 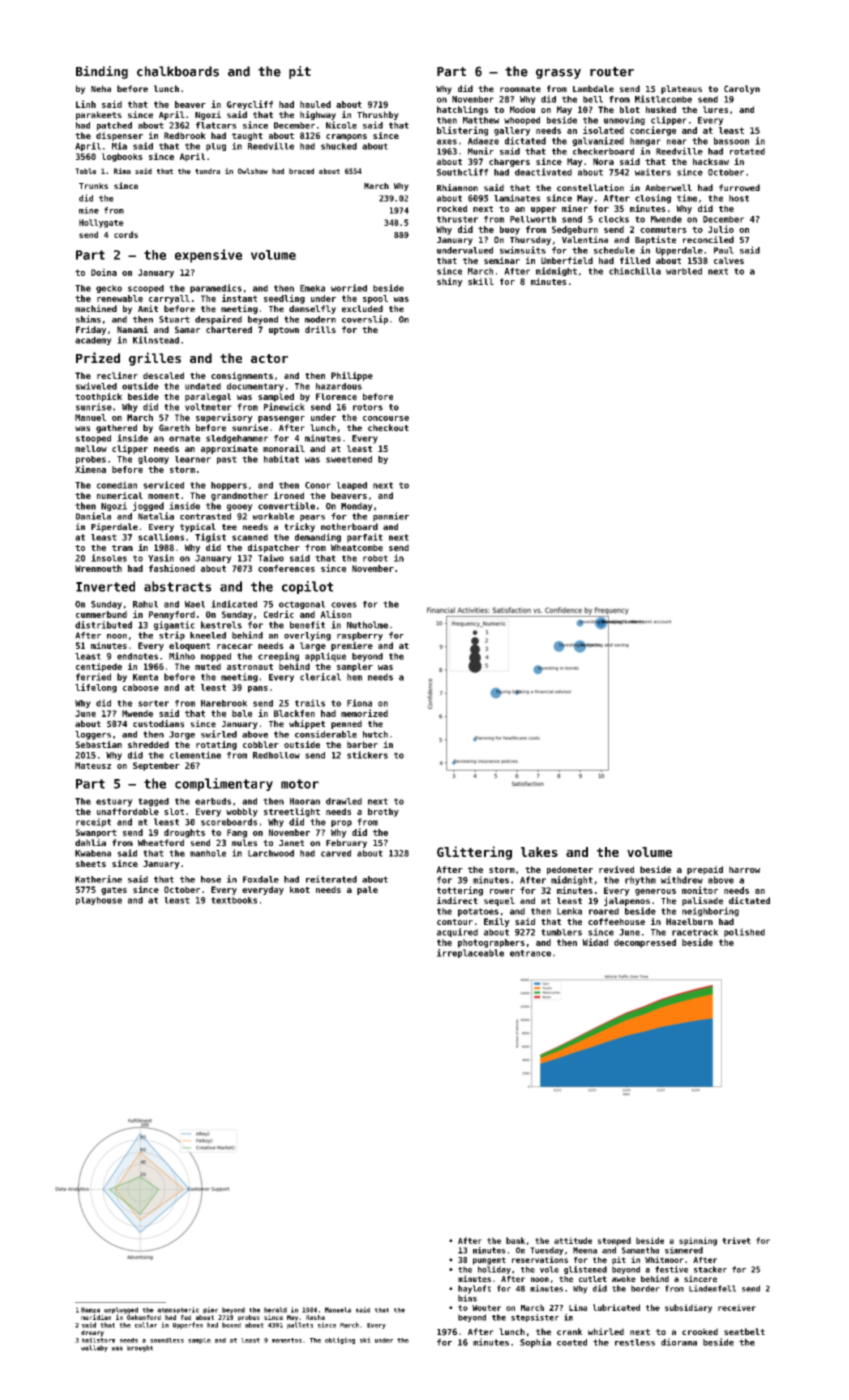 What do you see at coordinates (211, 879) in the image?
I see `hose` at bounding box center [211, 879].
